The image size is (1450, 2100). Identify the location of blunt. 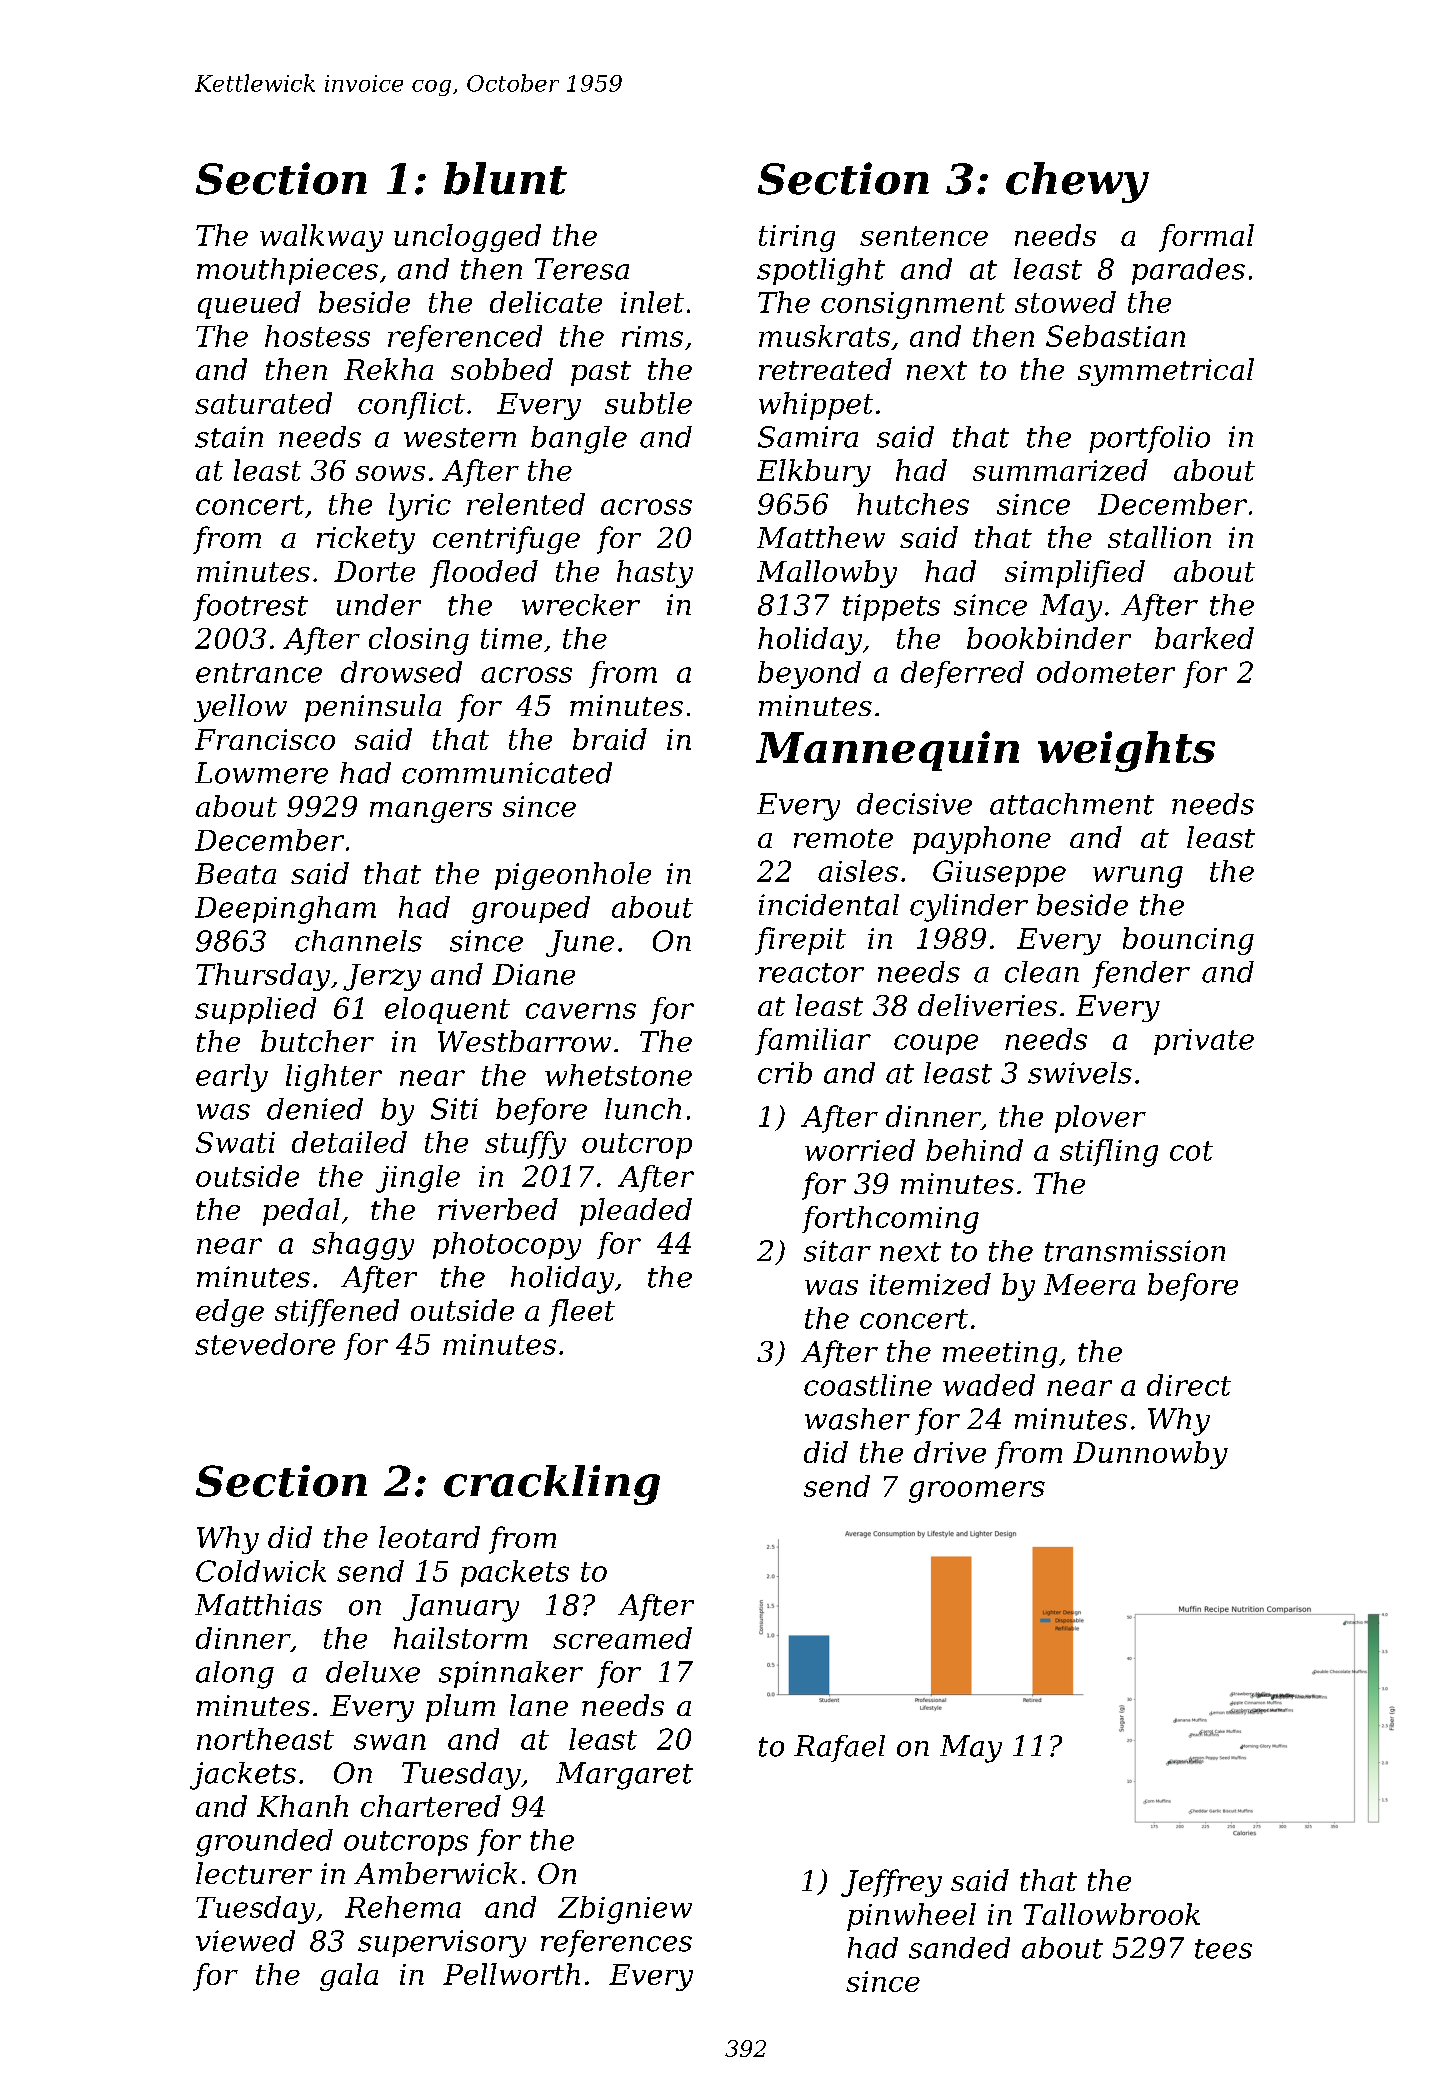
(505, 178).
